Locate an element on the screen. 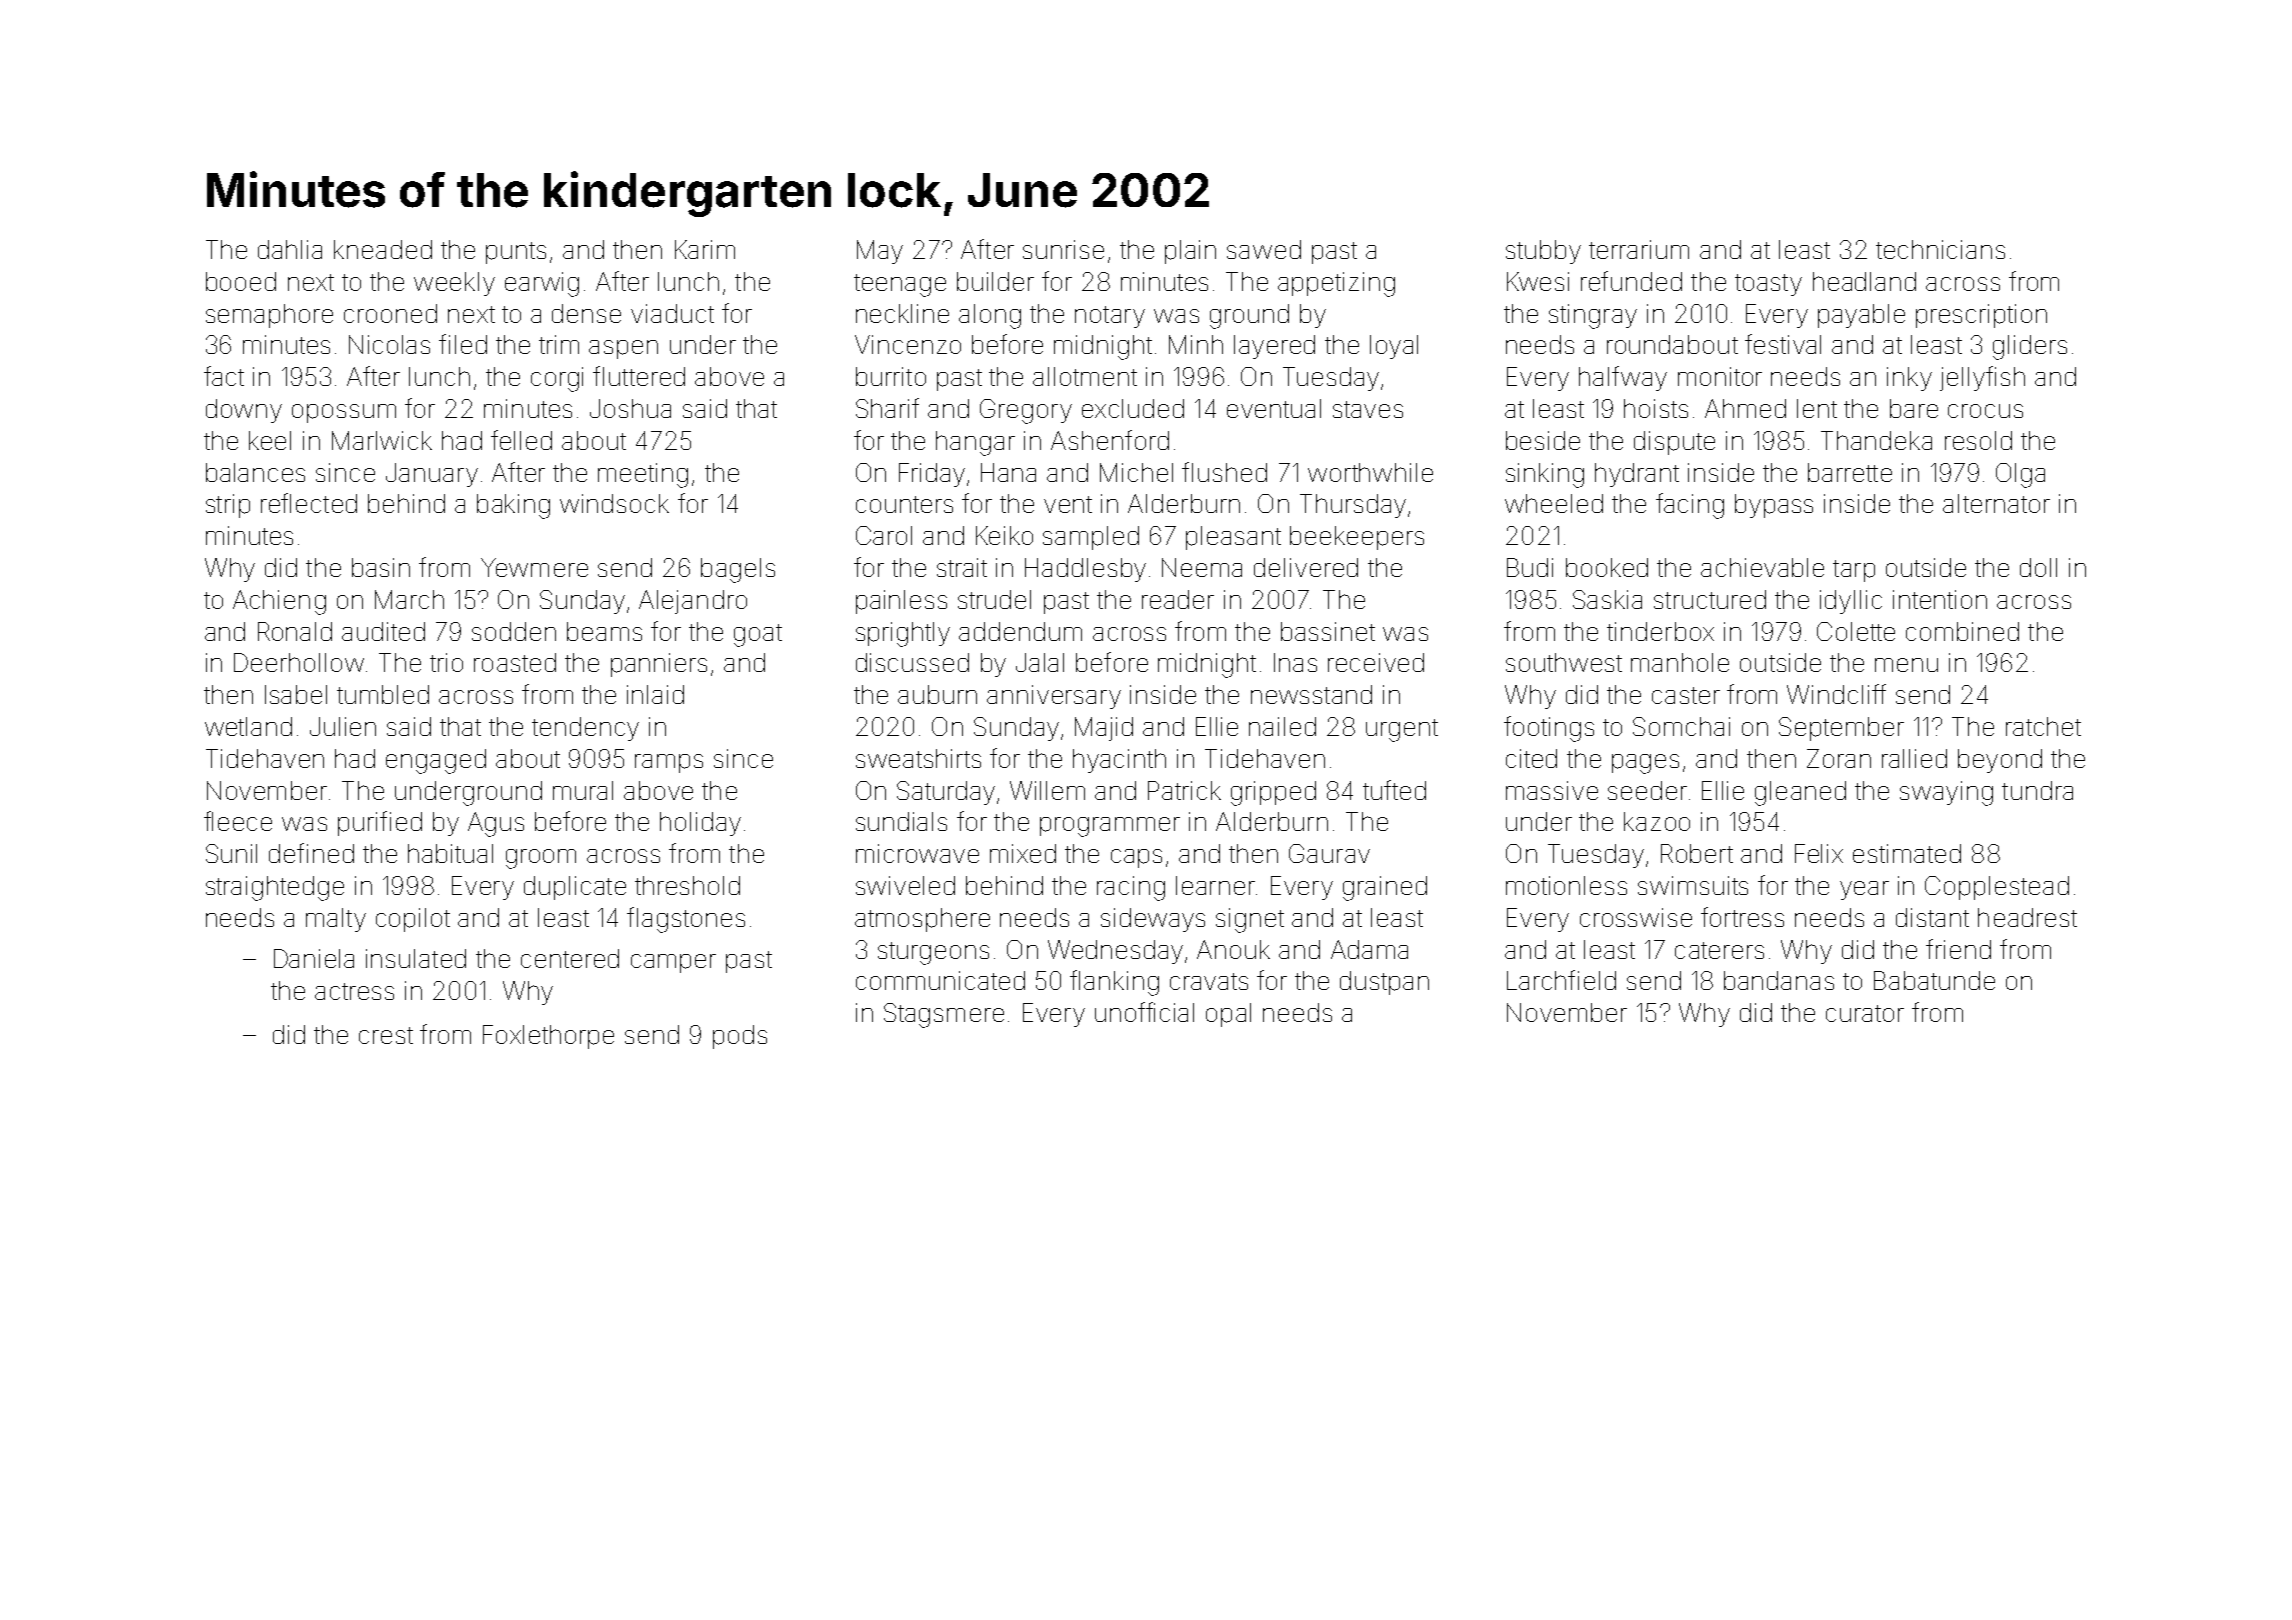  Stagsmere is located at coordinates (944, 1015).
